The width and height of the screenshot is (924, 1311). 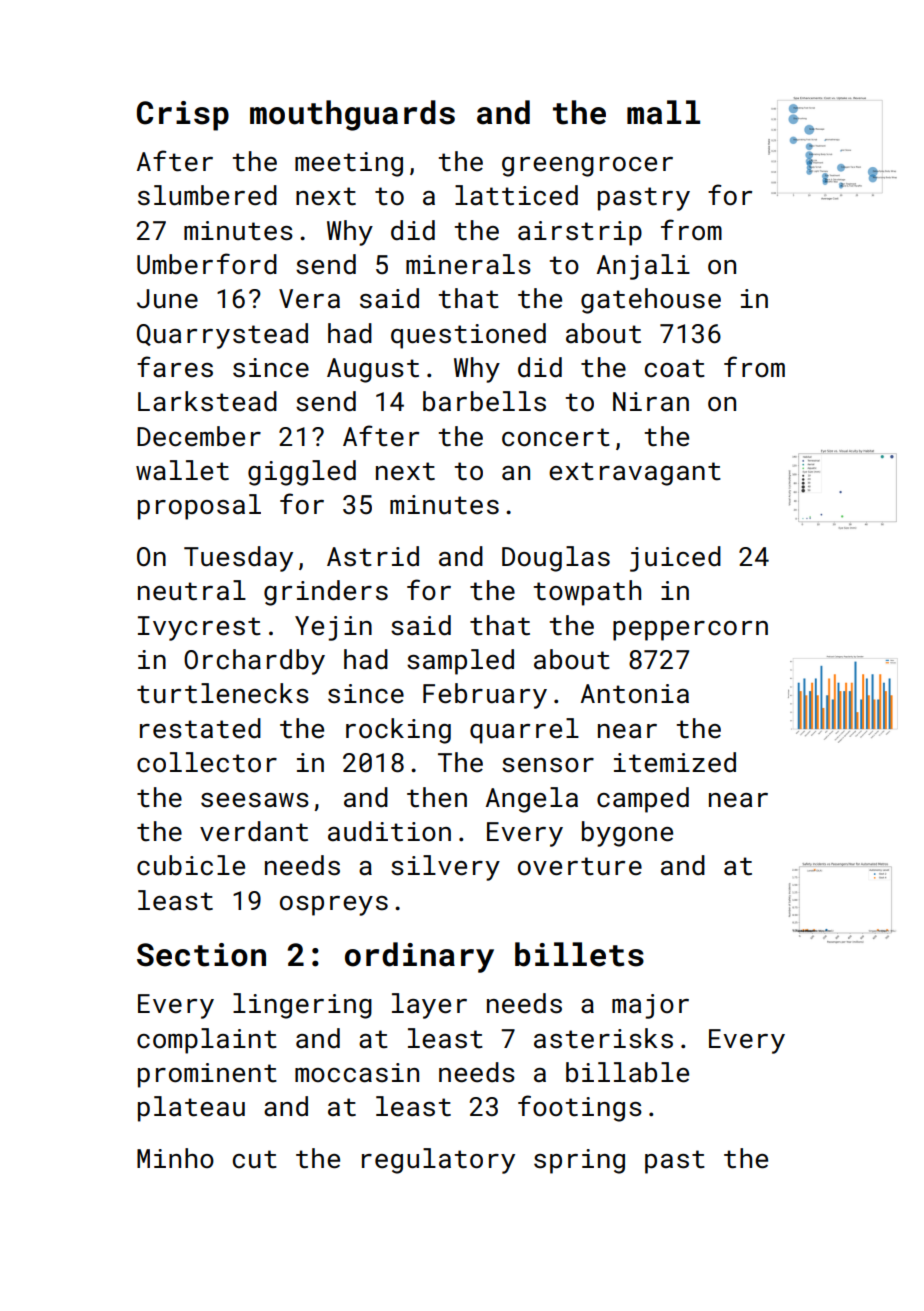 What do you see at coordinates (200, 728) in the screenshot?
I see `restated` at bounding box center [200, 728].
